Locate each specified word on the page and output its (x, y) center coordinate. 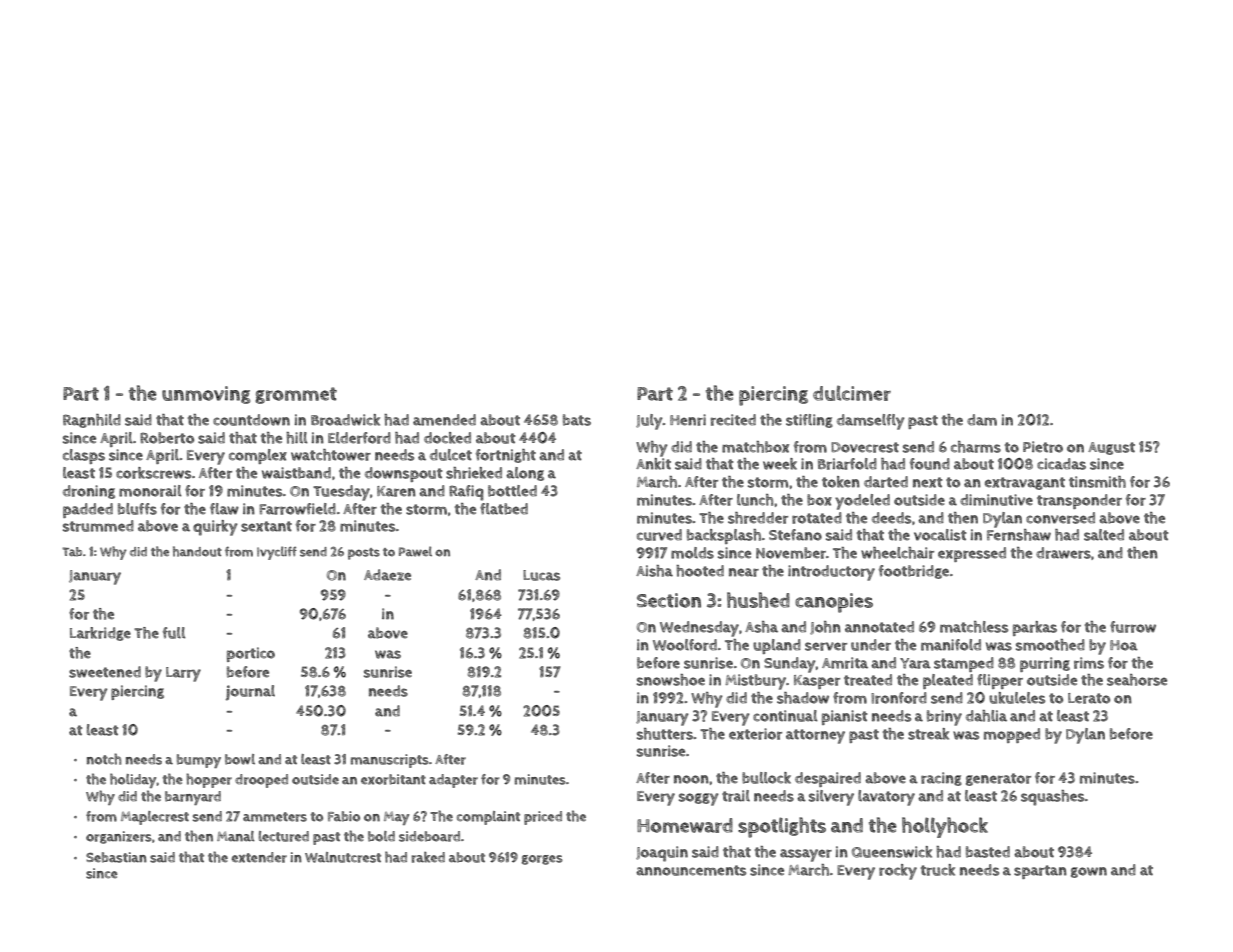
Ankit (653, 464)
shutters (665, 734)
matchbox (755, 447)
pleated (948, 681)
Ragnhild (92, 421)
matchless (974, 627)
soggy (699, 799)
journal (250, 693)
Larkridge (100, 634)
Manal (236, 836)
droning (89, 492)
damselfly (871, 422)
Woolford (685, 645)
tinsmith (1097, 482)
